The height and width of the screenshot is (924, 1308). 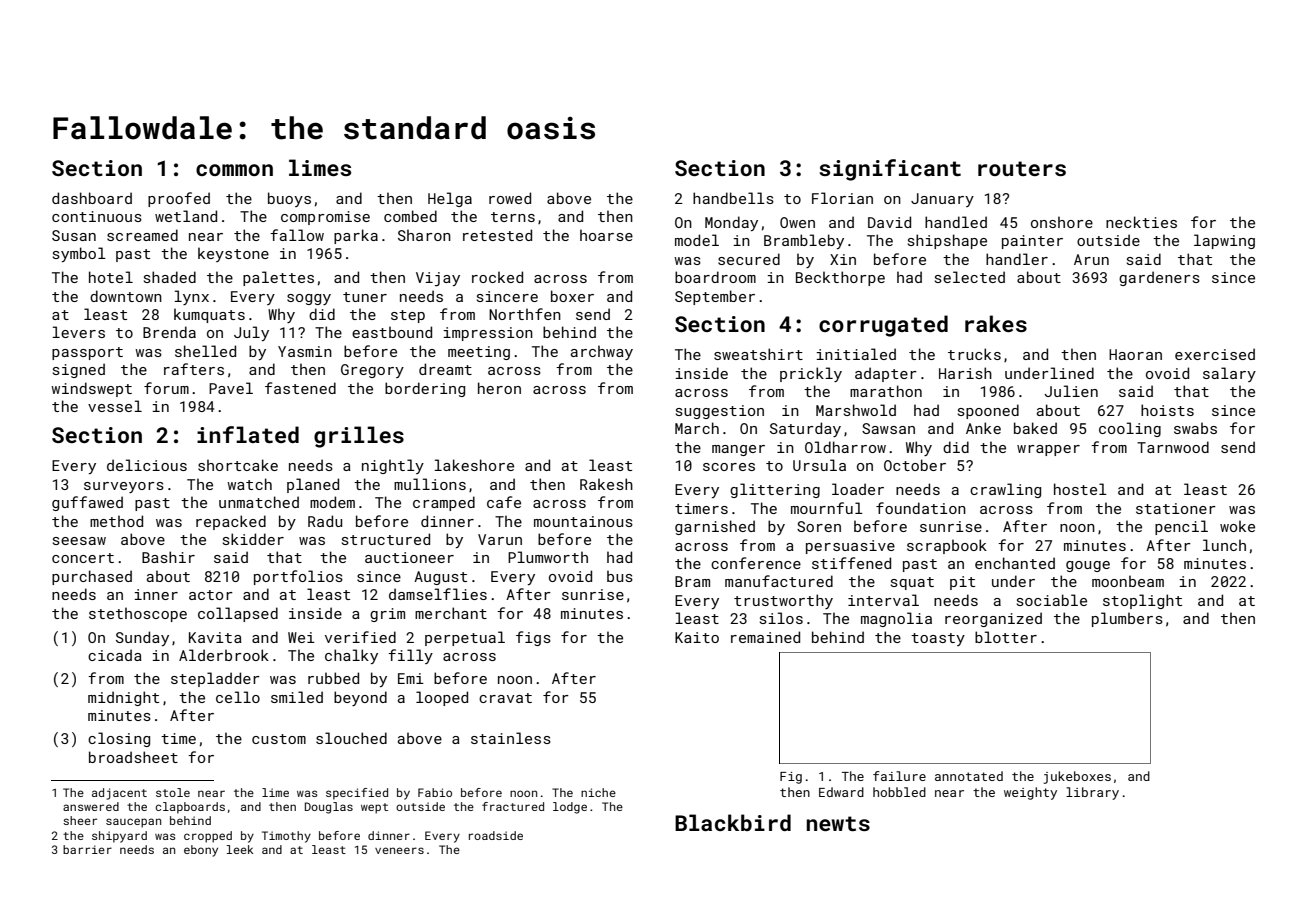 I want to click on routers, so click(x=1022, y=168).
